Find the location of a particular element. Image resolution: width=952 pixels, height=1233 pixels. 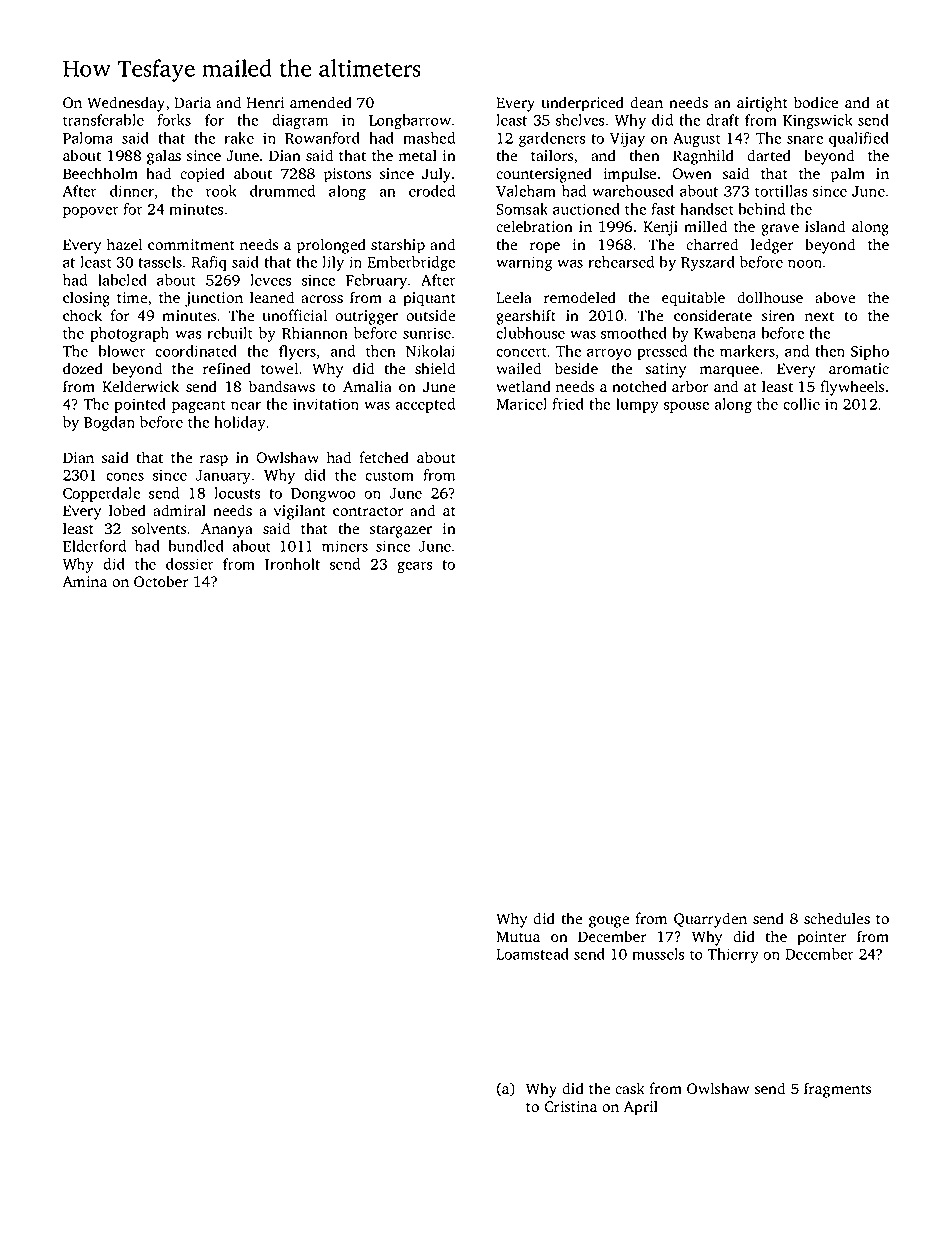

October is located at coordinates (161, 581).
